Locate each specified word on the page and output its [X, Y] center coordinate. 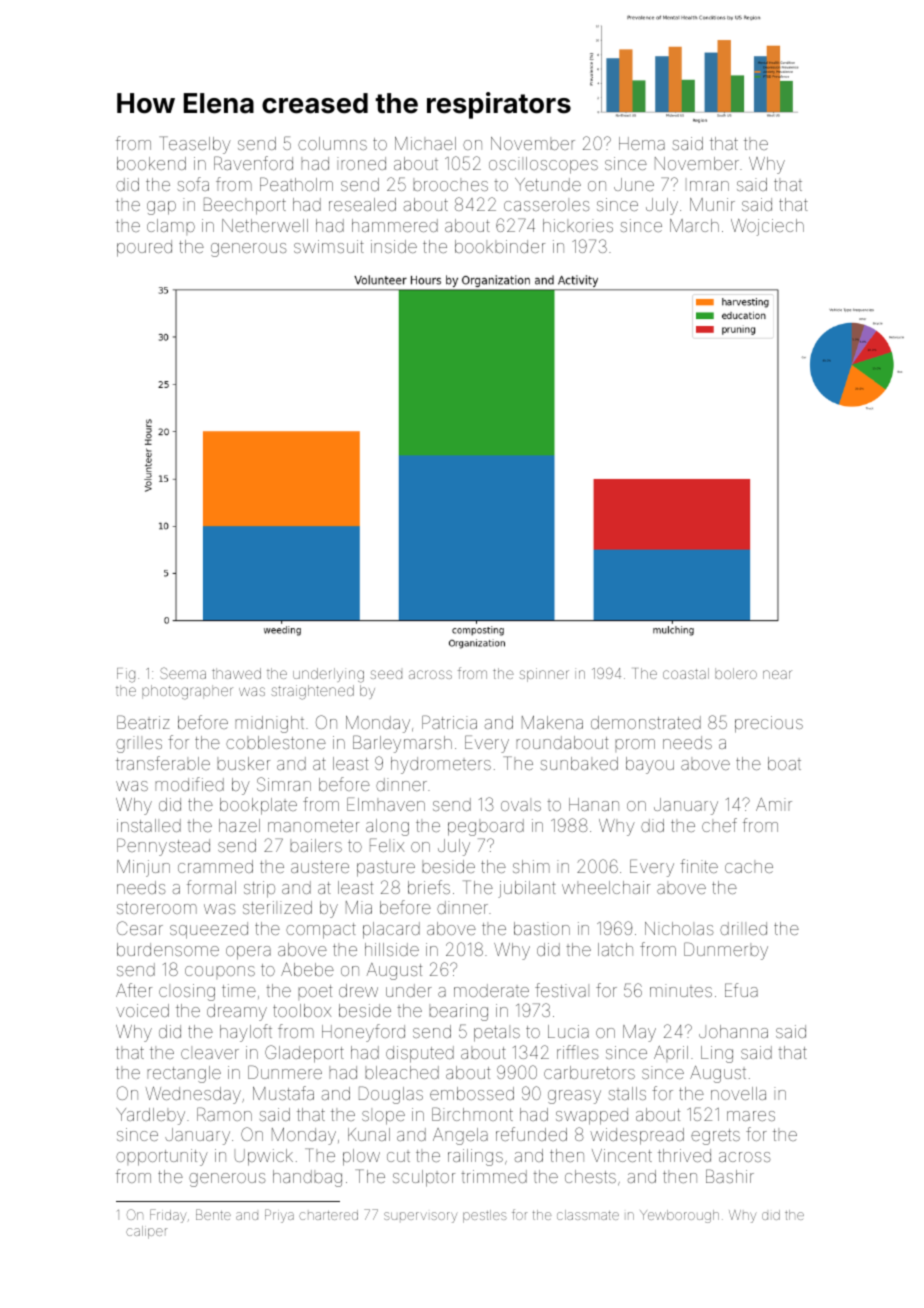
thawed [236, 673]
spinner [544, 675]
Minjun [143, 868]
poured [144, 248]
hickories [578, 225]
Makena [552, 722]
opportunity [162, 1157]
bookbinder [500, 246]
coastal [686, 673]
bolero [736, 673]
